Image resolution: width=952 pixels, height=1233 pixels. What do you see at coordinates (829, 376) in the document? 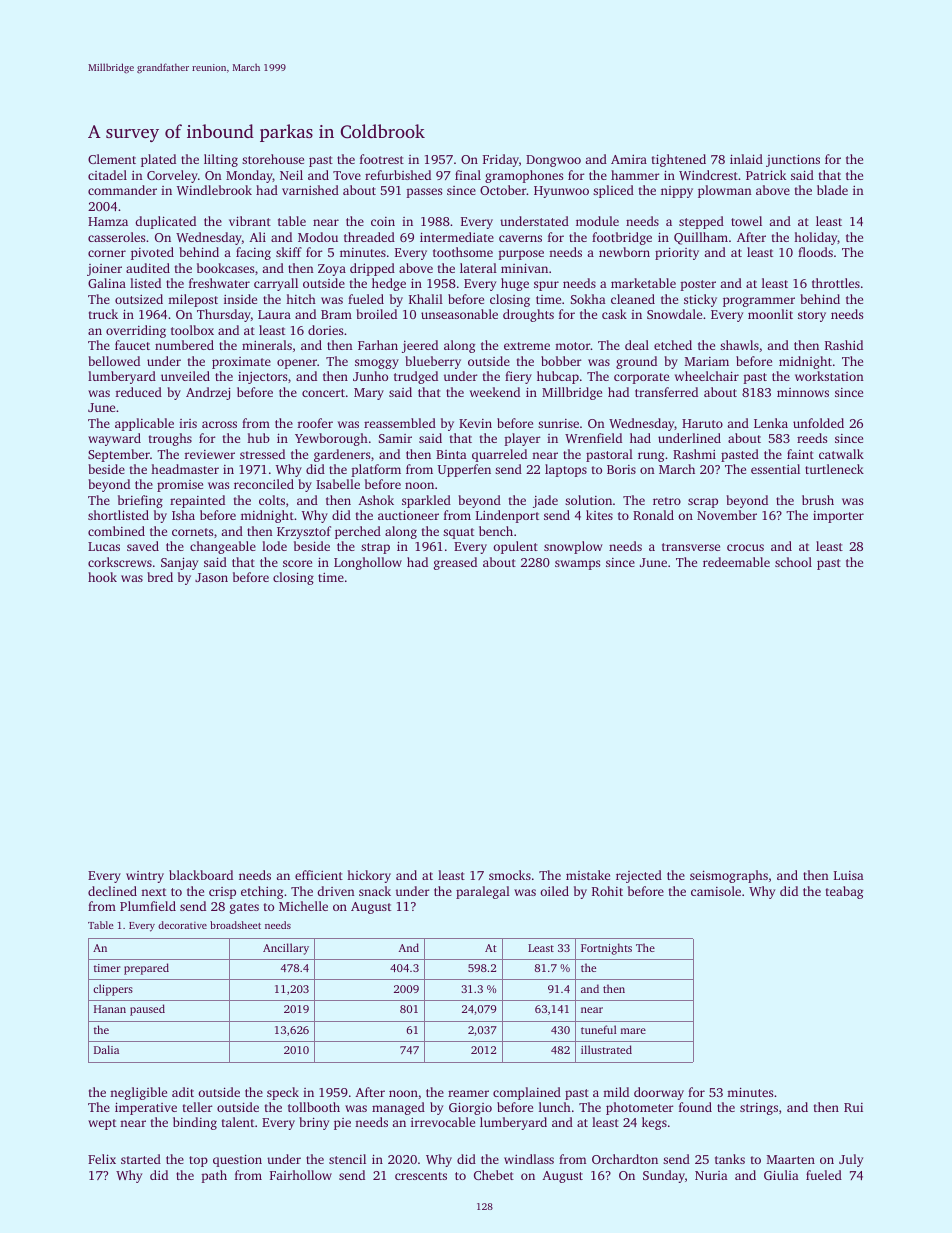
I see `workstation` at bounding box center [829, 376].
